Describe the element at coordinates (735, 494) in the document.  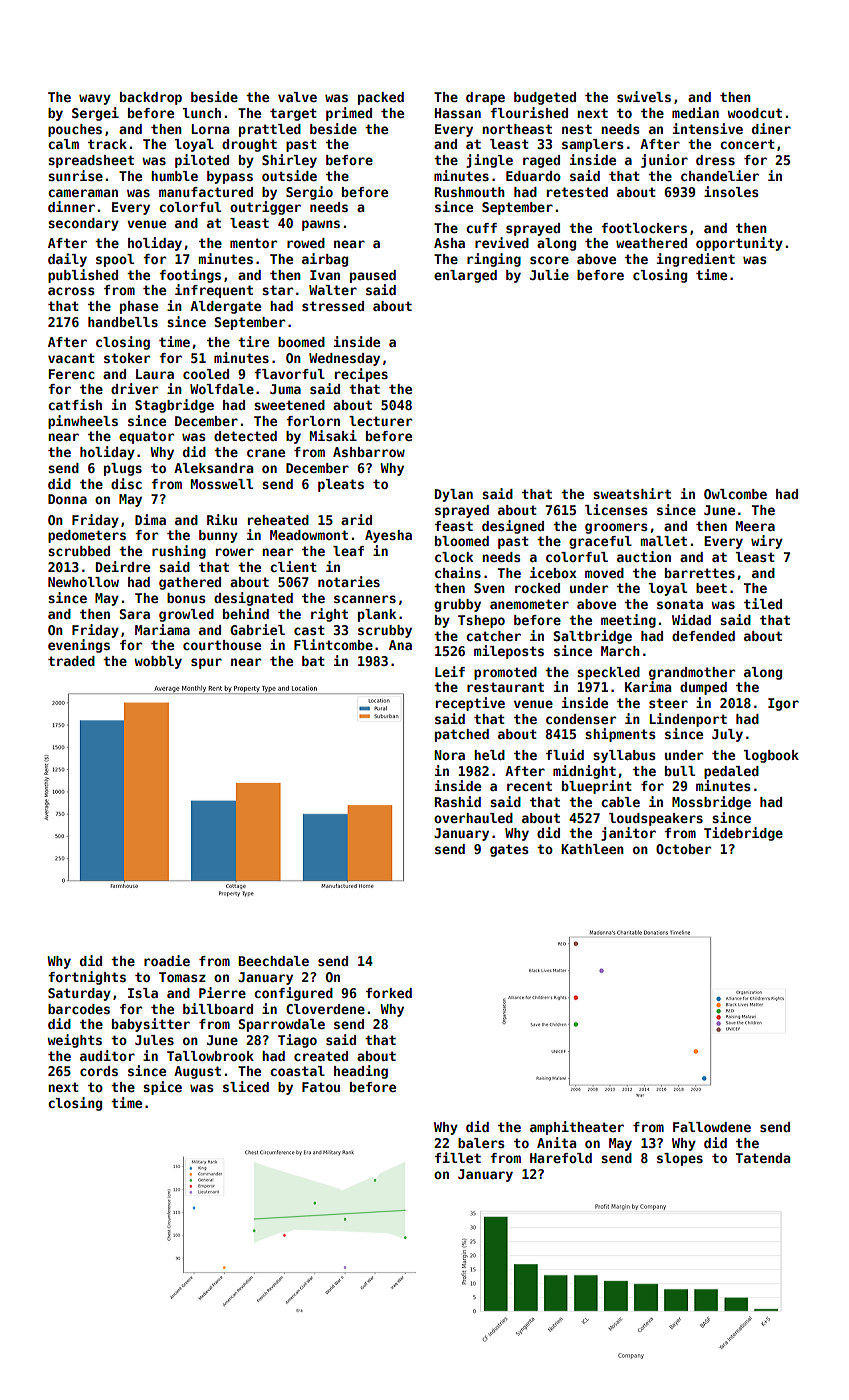
I see `Owlcombe` at that location.
